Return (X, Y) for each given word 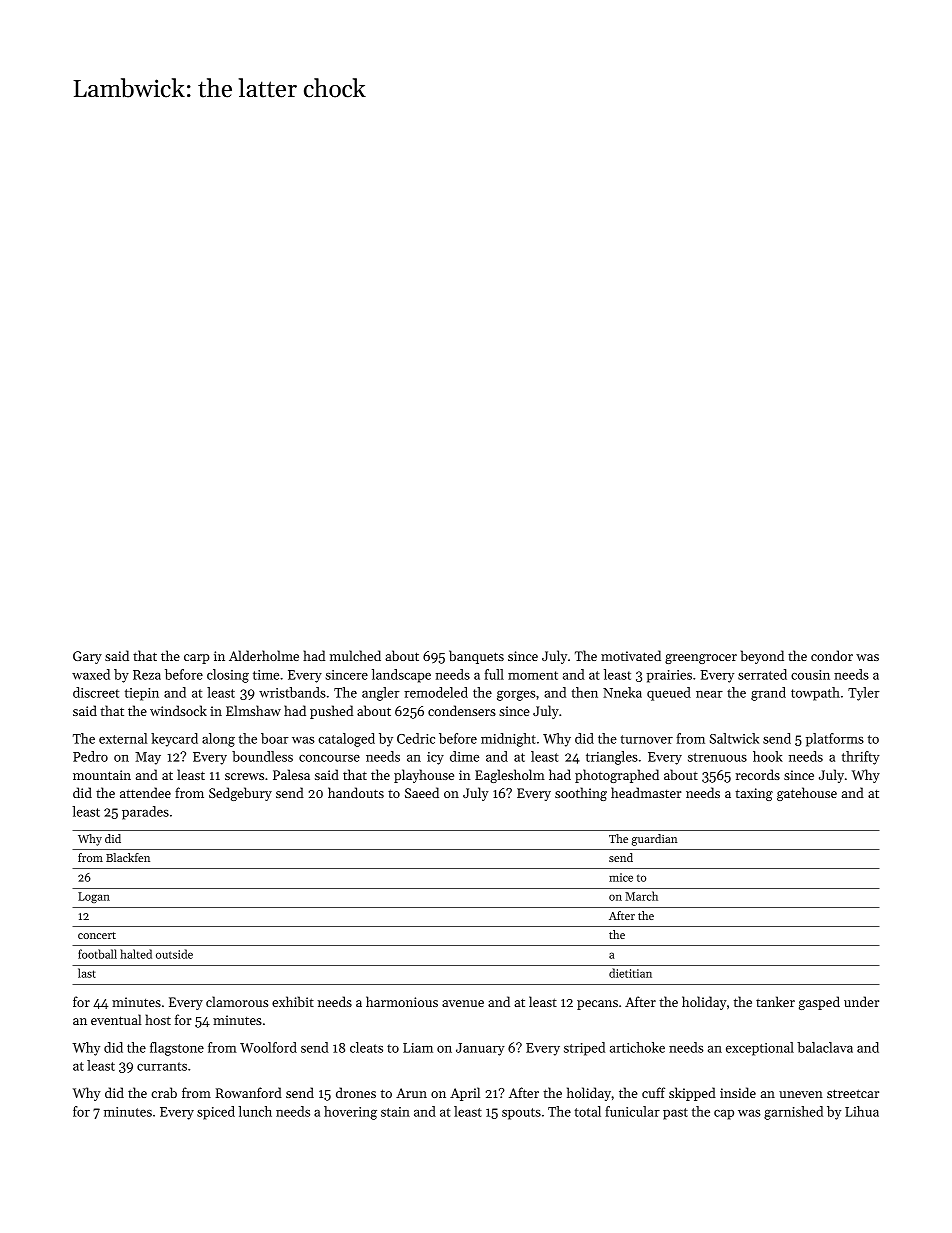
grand (768, 694)
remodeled (436, 692)
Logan (94, 897)
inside (738, 1092)
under (861, 1001)
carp (197, 659)
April (465, 1094)
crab (164, 1092)
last (87, 973)
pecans (597, 1005)
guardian (654, 840)
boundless (262, 756)
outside (174, 954)
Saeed (422, 792)
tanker (775, 1001)
